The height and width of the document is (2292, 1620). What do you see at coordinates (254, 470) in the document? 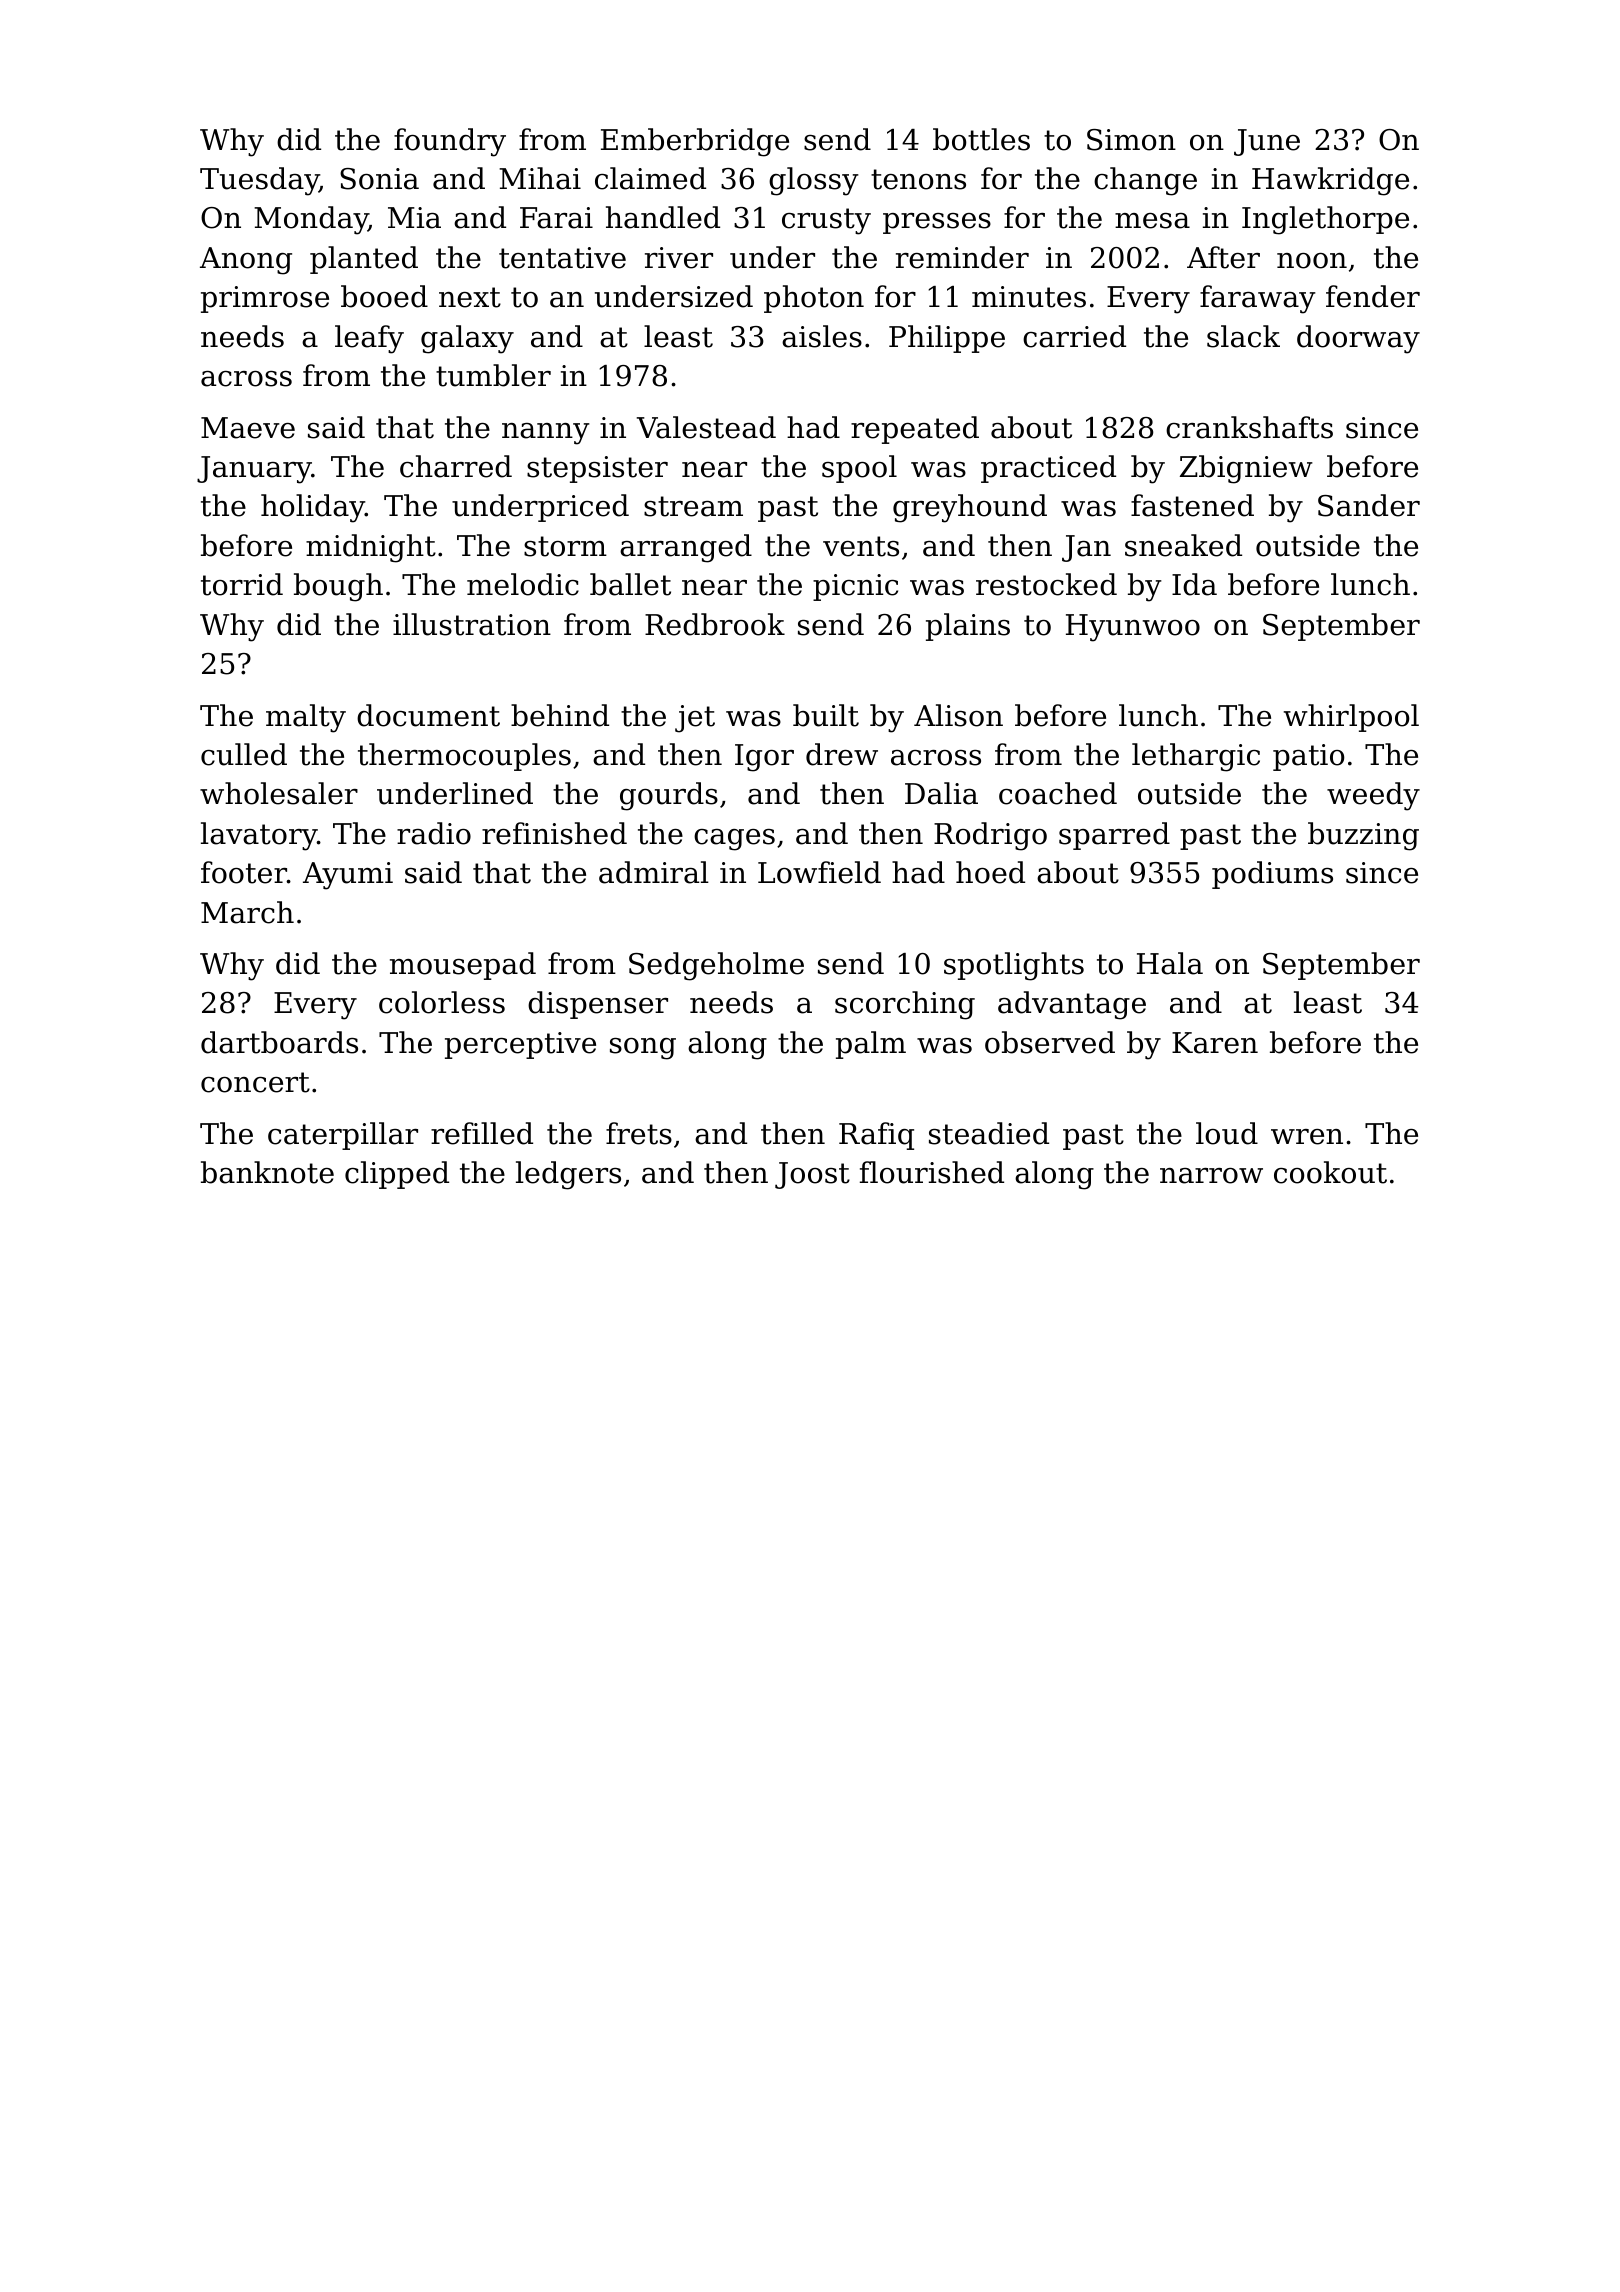
I see `January` at bounding box center [254, 470].
